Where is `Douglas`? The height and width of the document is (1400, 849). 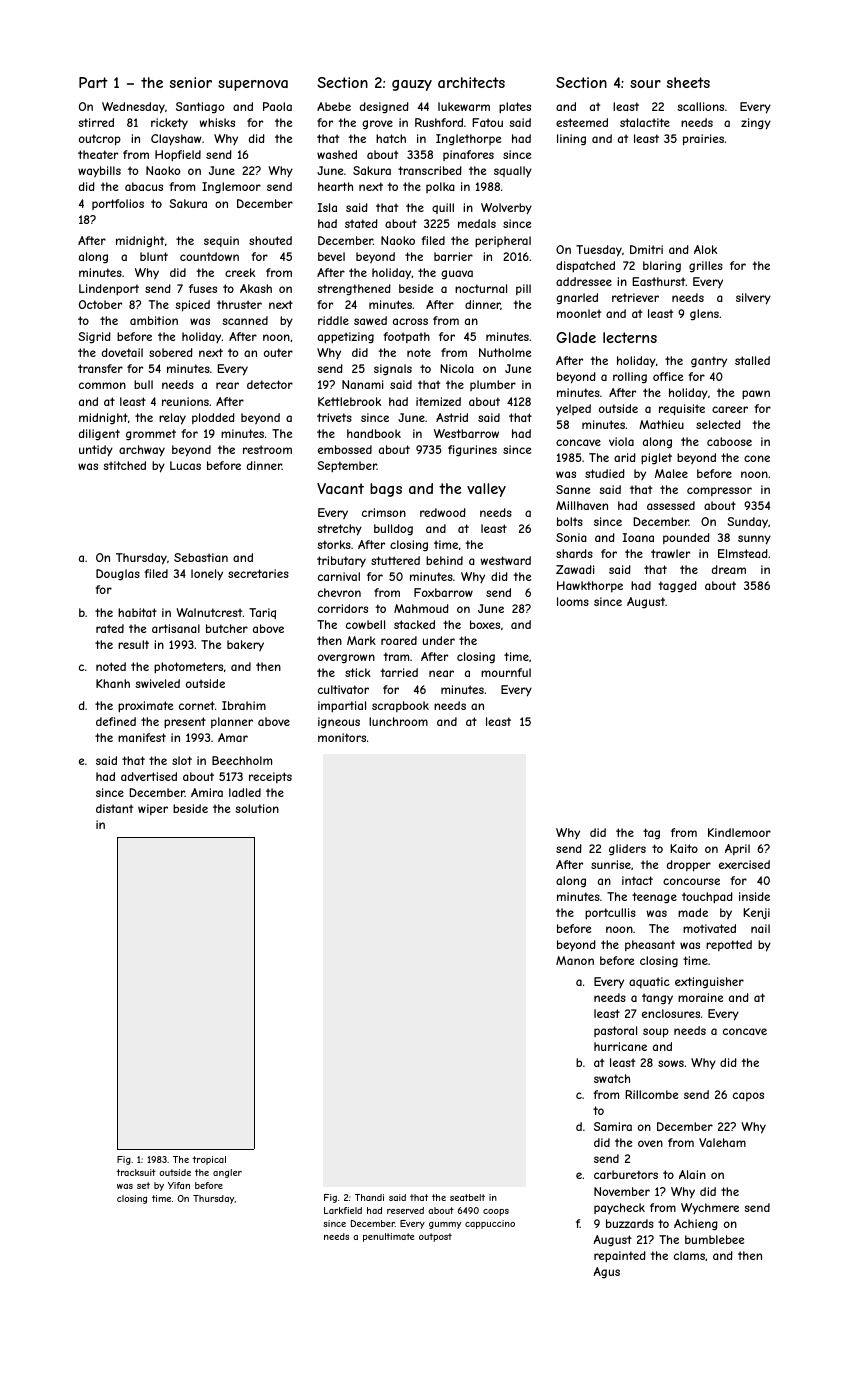
Douglas is located at coordinates (118, 575).
